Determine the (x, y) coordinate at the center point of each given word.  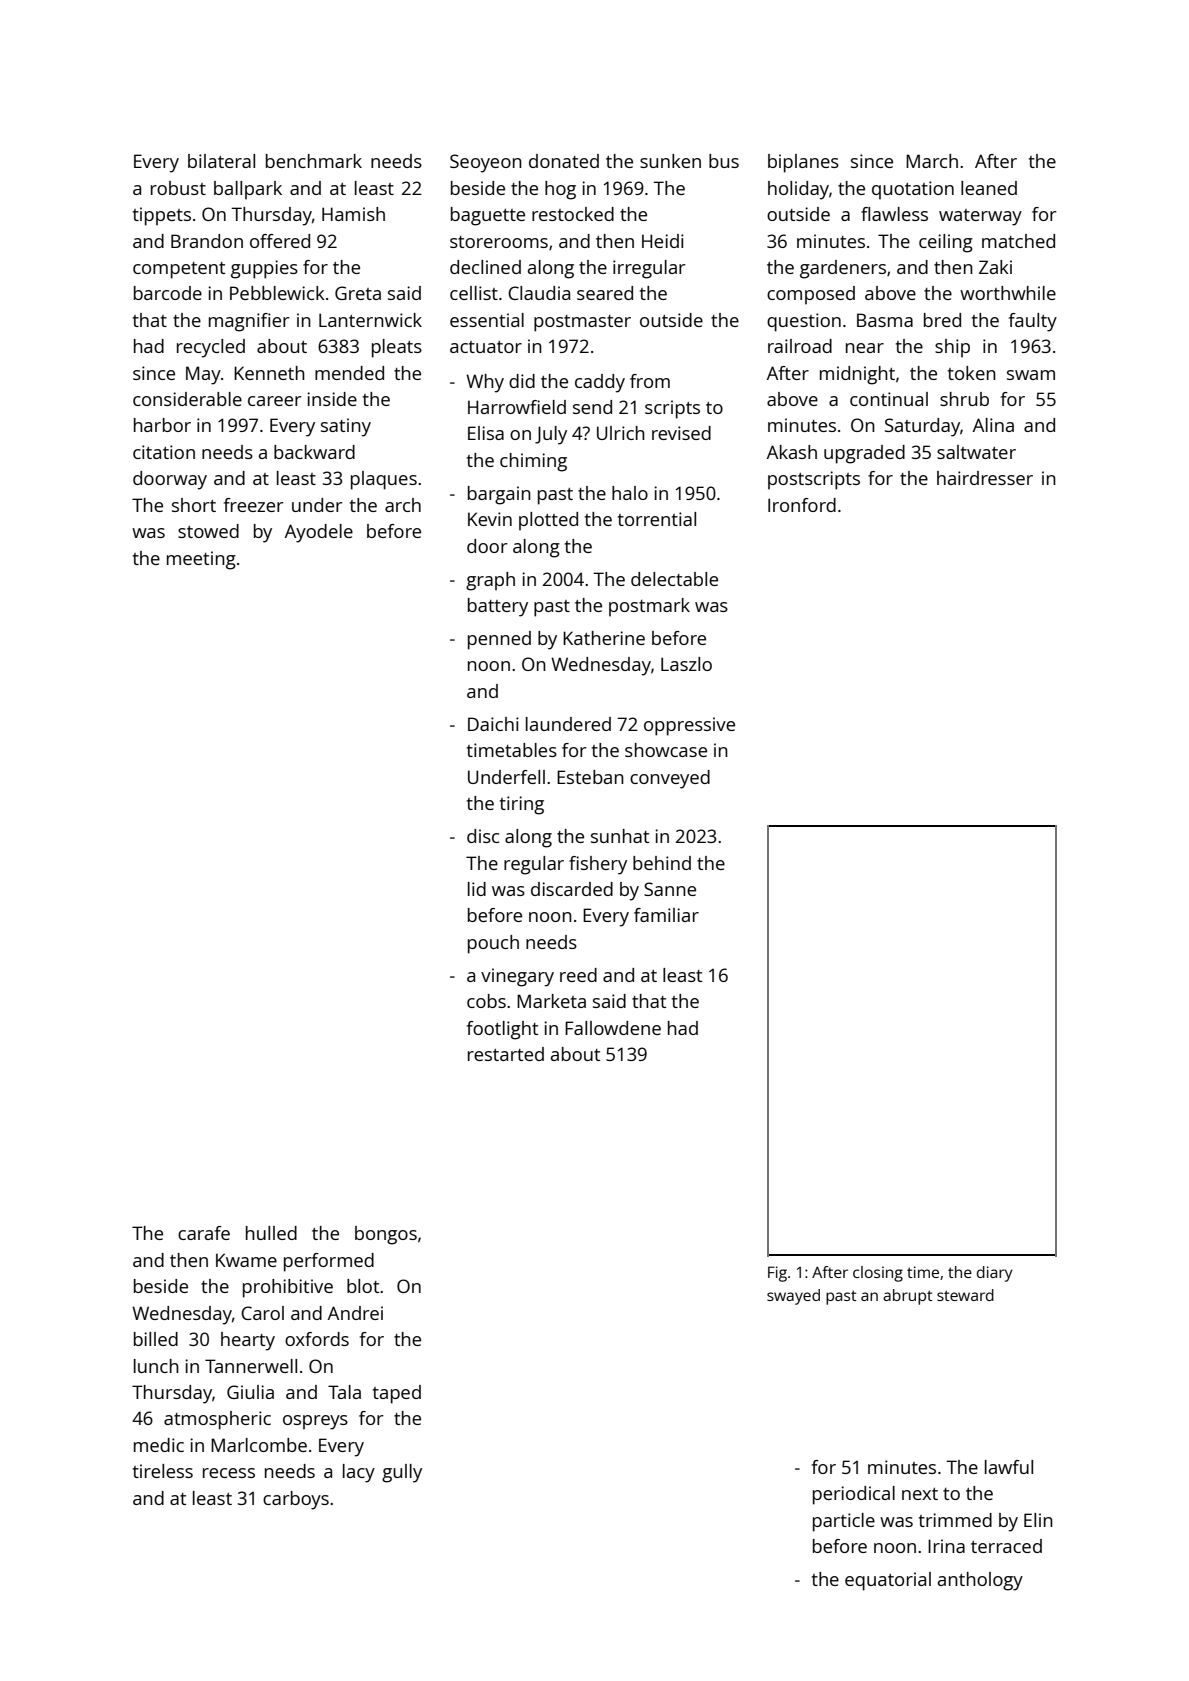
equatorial (888, 1581)
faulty (1033, 322)
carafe (204, 1233)
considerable (187, 399)
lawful (1009, 1467)
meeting (201, 560)
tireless (163, 1471)
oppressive (689, 726)
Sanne (670, 889)
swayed (793, 1297)
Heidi (663, 241)
